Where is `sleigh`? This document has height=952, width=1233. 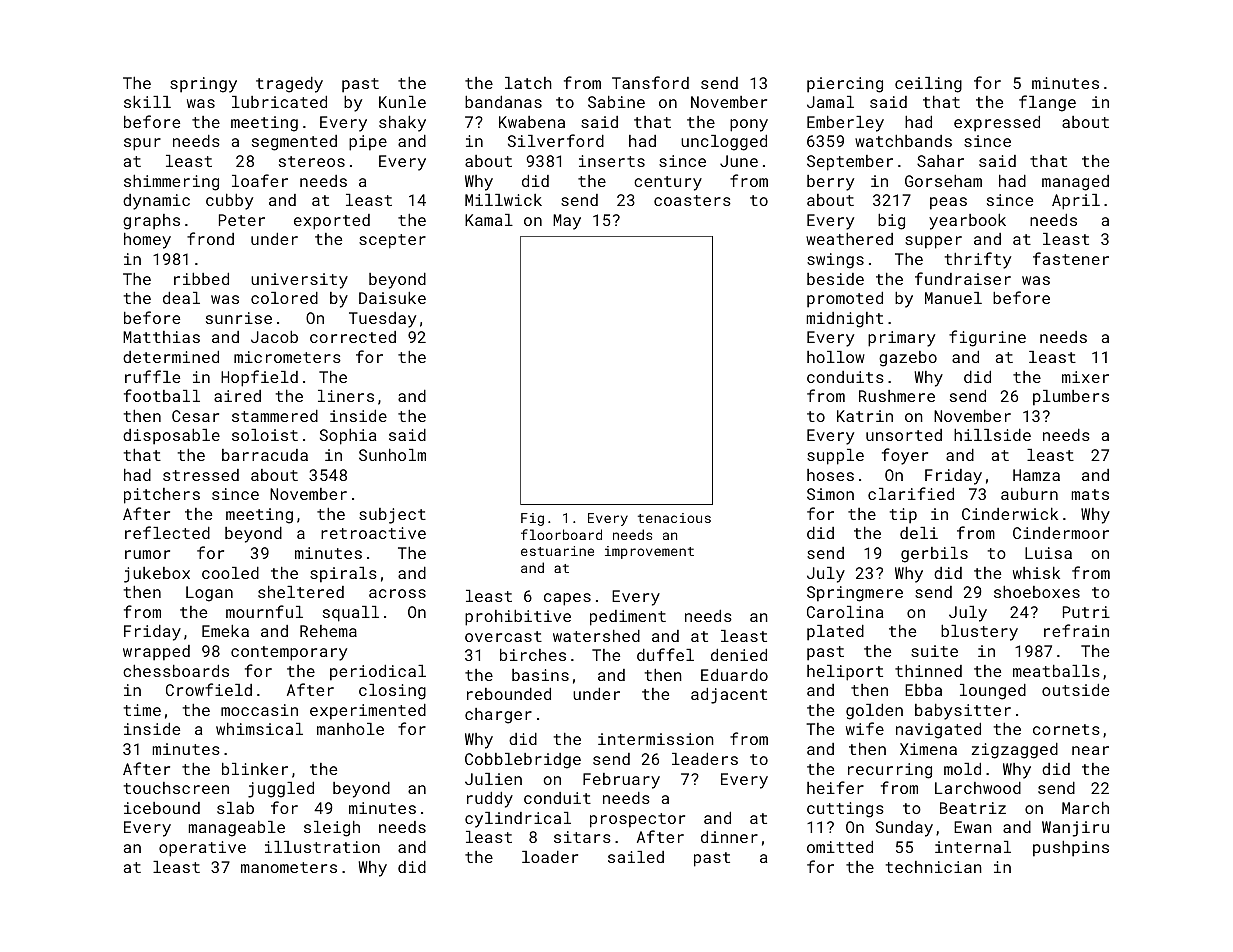 sleigh is located at coordinates (332, 829).
